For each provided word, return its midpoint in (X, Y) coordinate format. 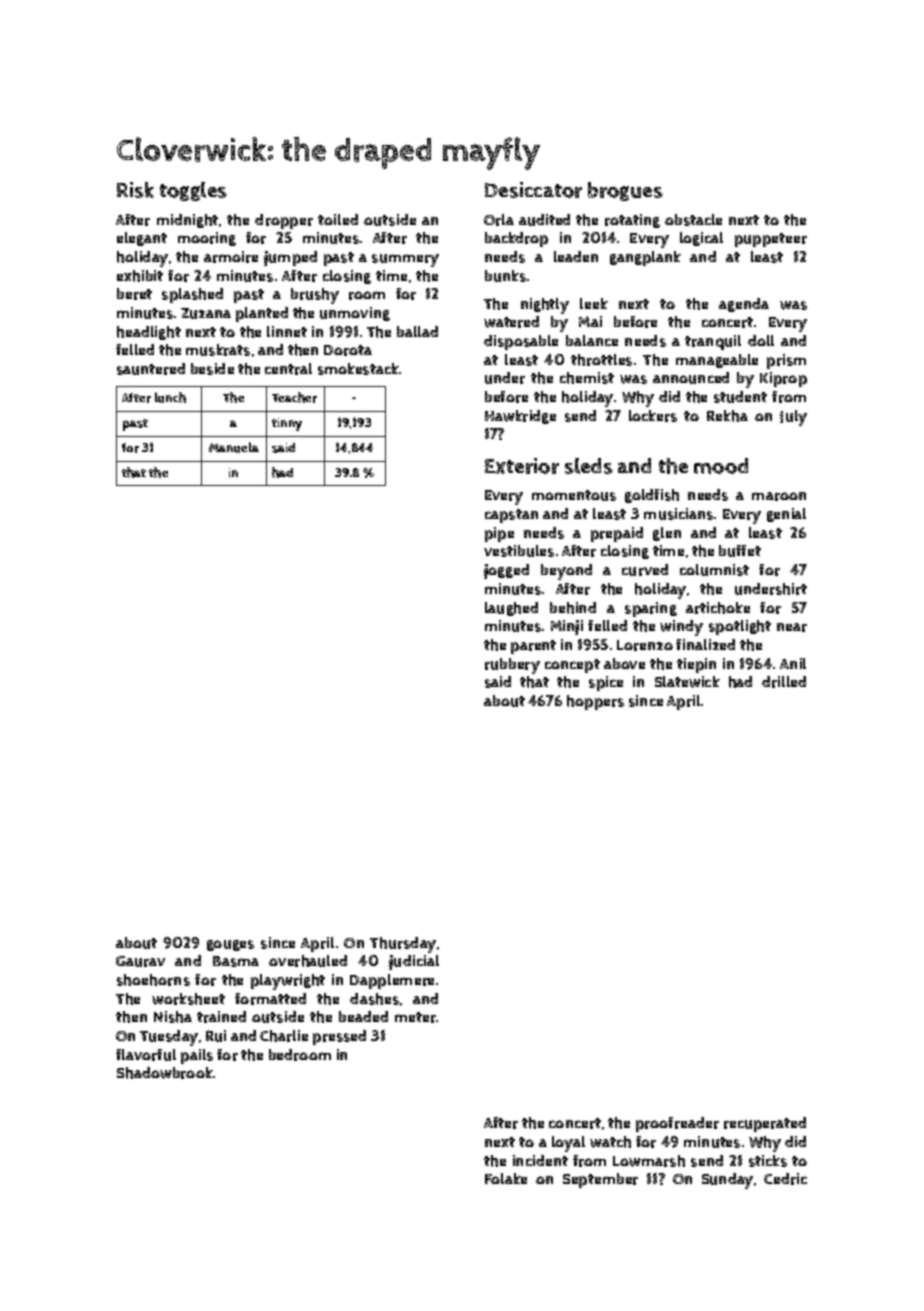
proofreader (677, 1124)
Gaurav (140, 961)
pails (197, 1056)
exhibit (140, 276)
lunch (170, 397)
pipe (499, 534)
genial (786, 515)
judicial (414, 962)
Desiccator (533, 190)
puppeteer (771, 240)
